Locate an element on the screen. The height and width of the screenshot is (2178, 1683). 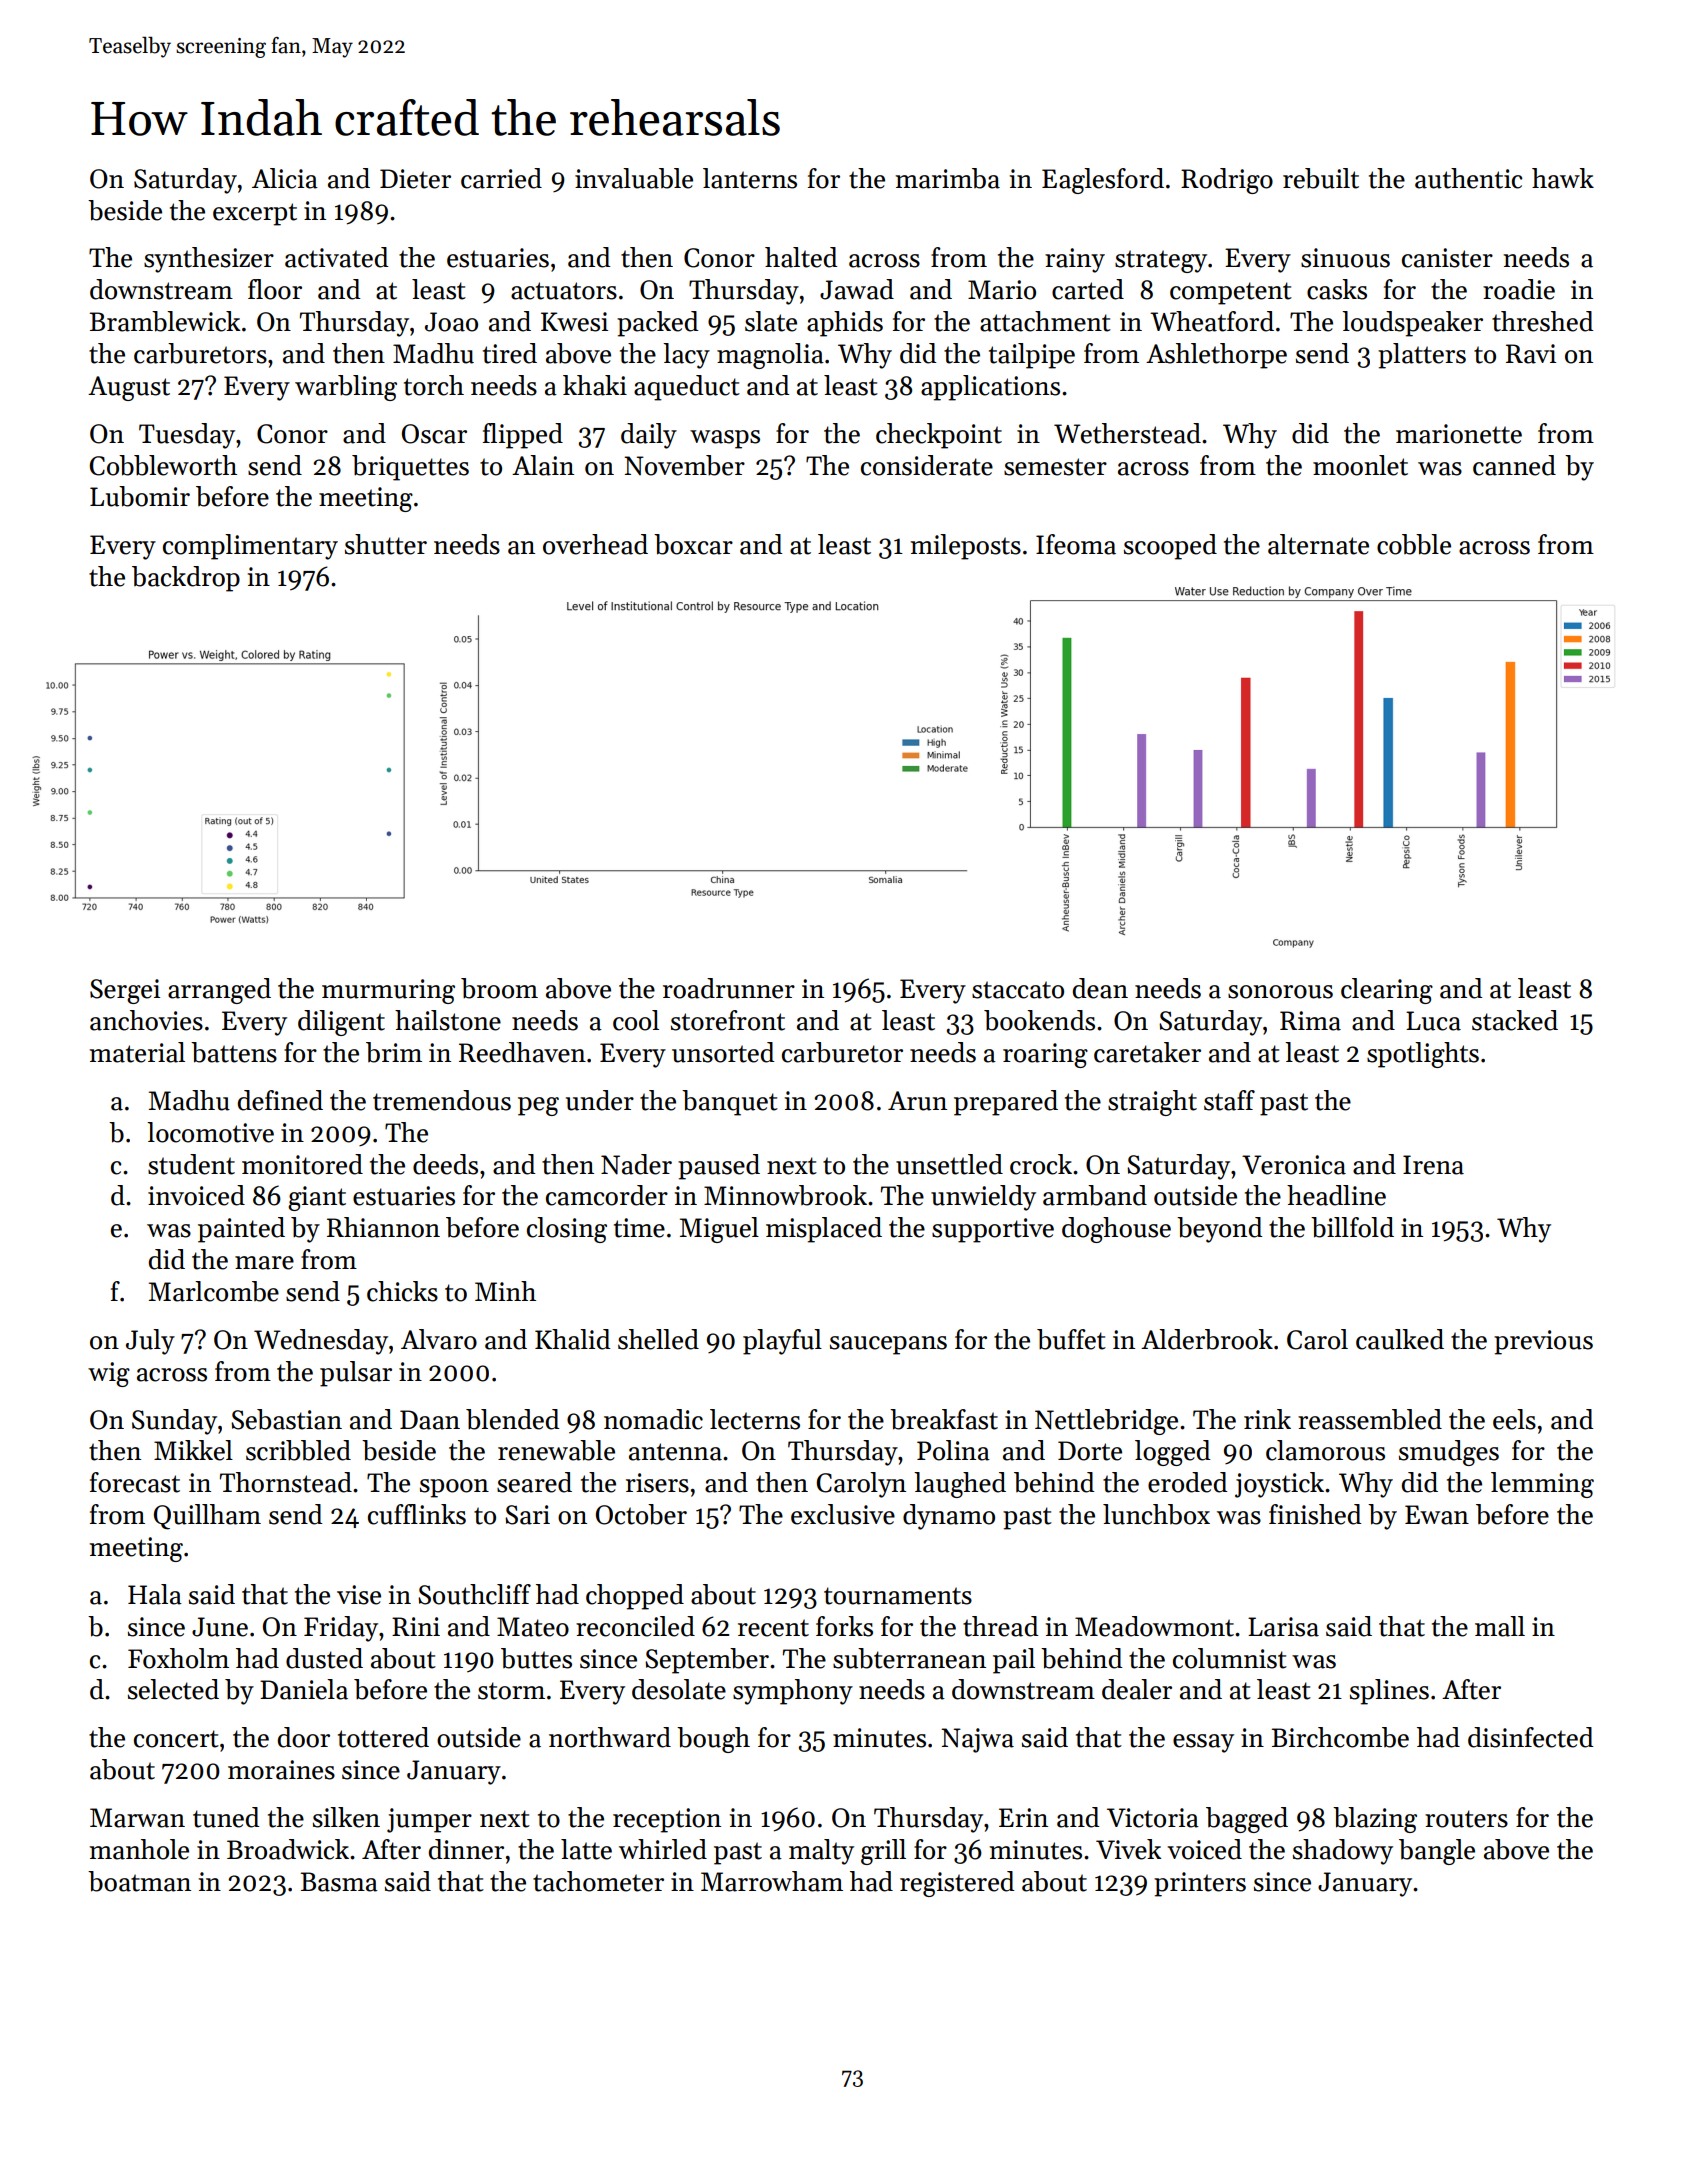
shelled is located at coordinates (658, 1339).
